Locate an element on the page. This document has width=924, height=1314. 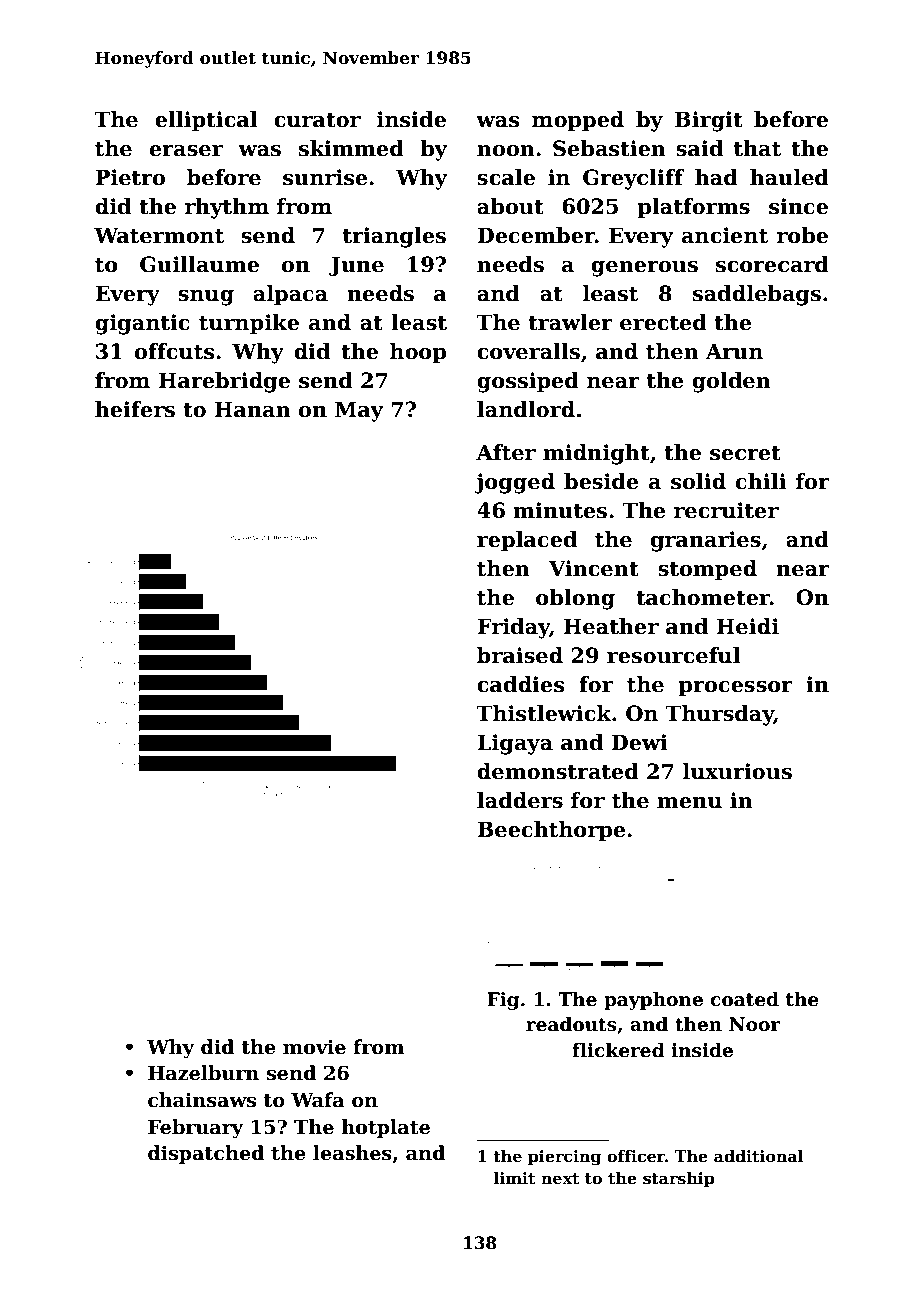
mopped is located at coordinates (578, 121).
